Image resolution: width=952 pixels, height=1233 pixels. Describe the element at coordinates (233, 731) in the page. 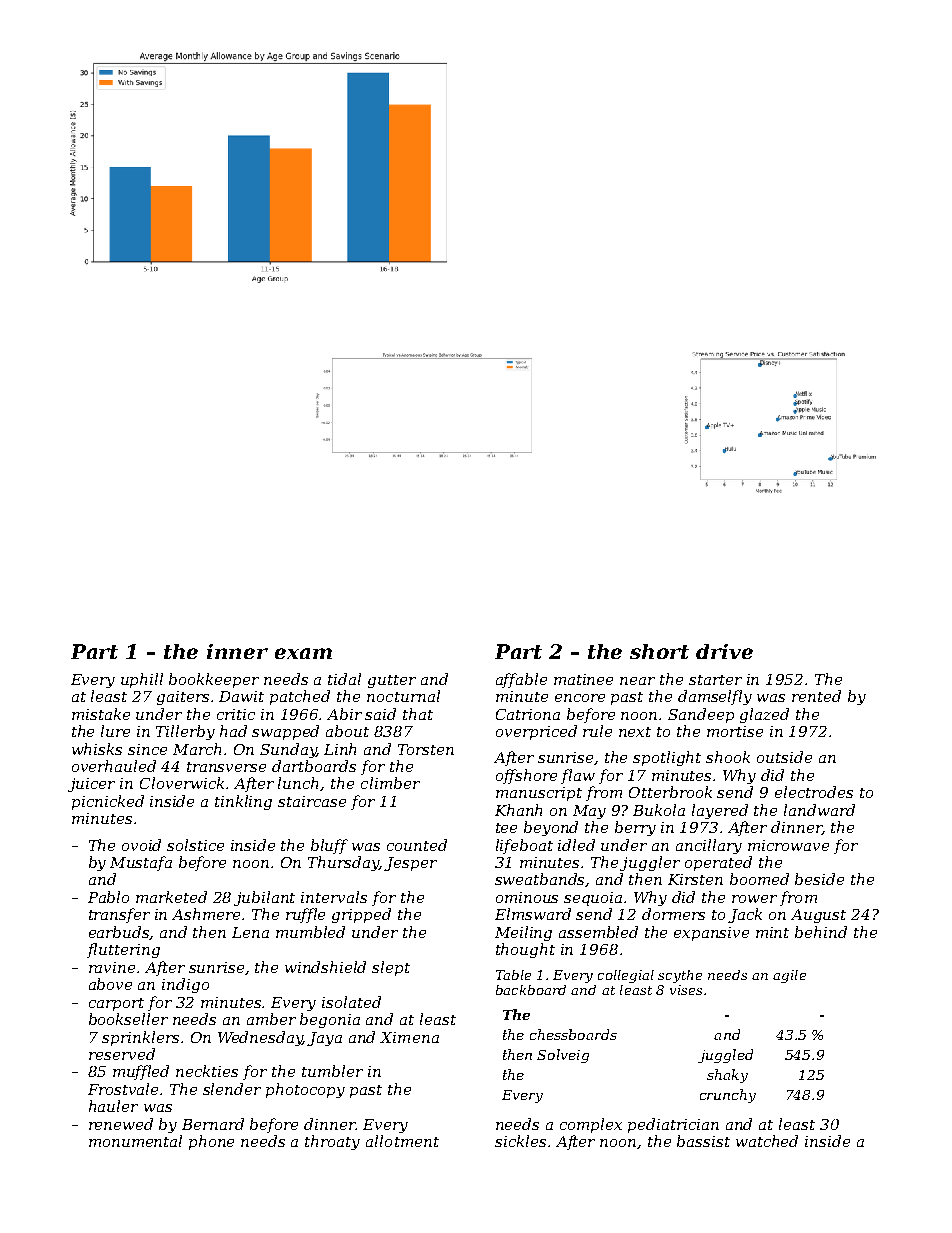

I see `had` at that location.
